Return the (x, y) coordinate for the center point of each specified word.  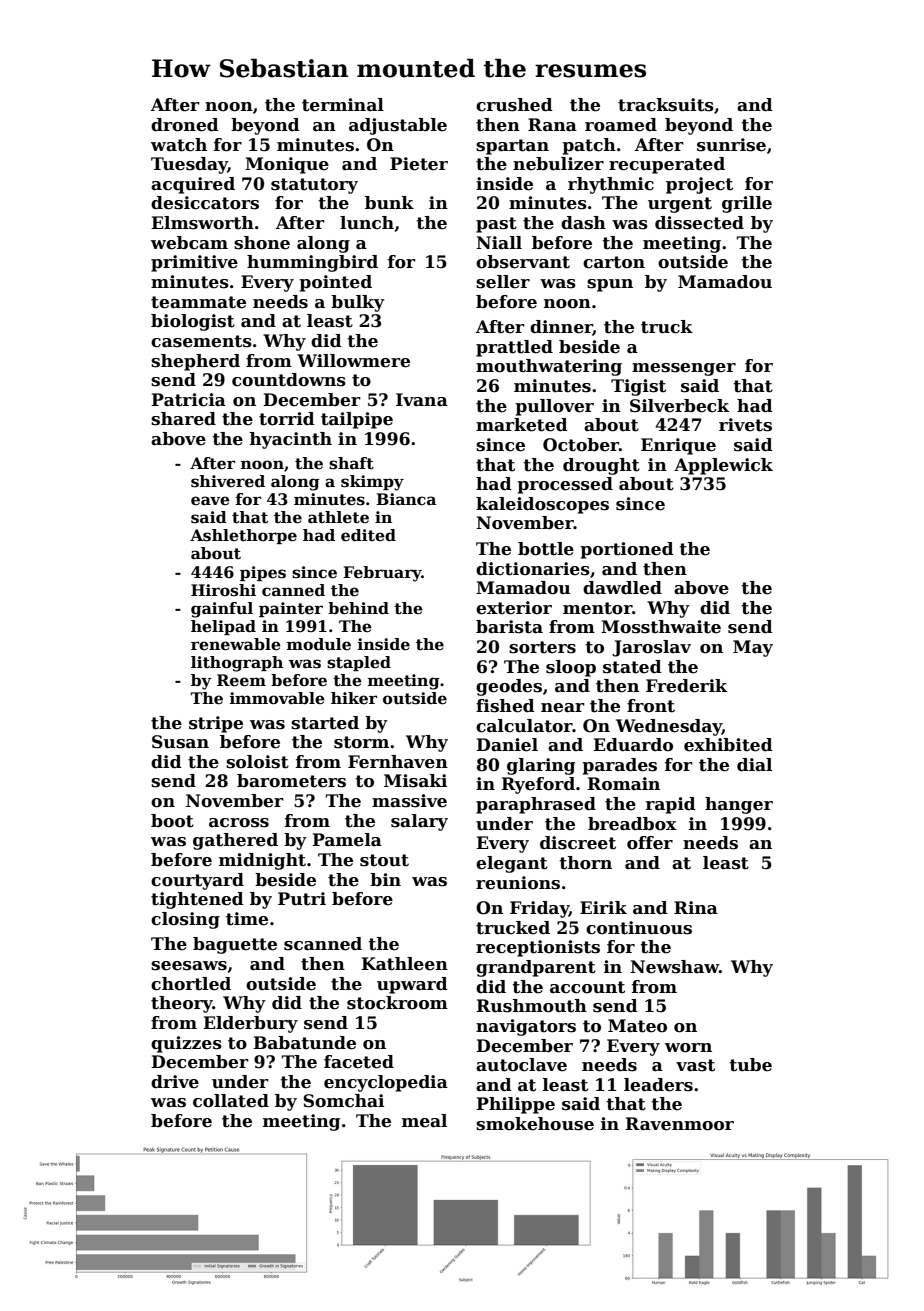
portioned (627, 550)
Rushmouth (531, 1006)
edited (368, 535)
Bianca (406, 499)
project (699, 185)
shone (262, 243)
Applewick (723, 466)
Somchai (343, 1101)
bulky (358, 303)
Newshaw (674, 967)
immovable (277, 698)
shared (183, 419)
